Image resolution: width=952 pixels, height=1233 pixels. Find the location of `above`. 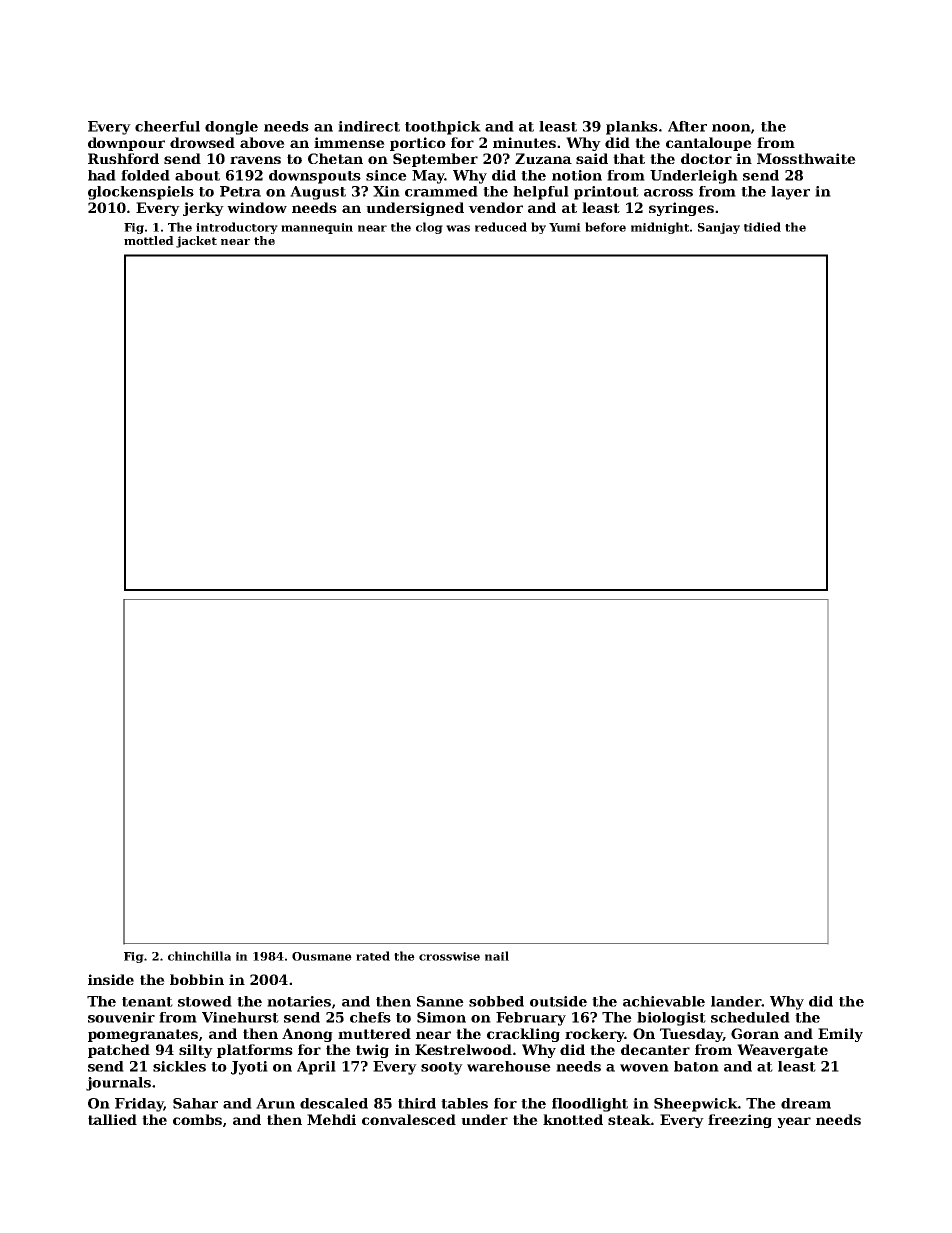

above is located at coordinates (262, 142).
